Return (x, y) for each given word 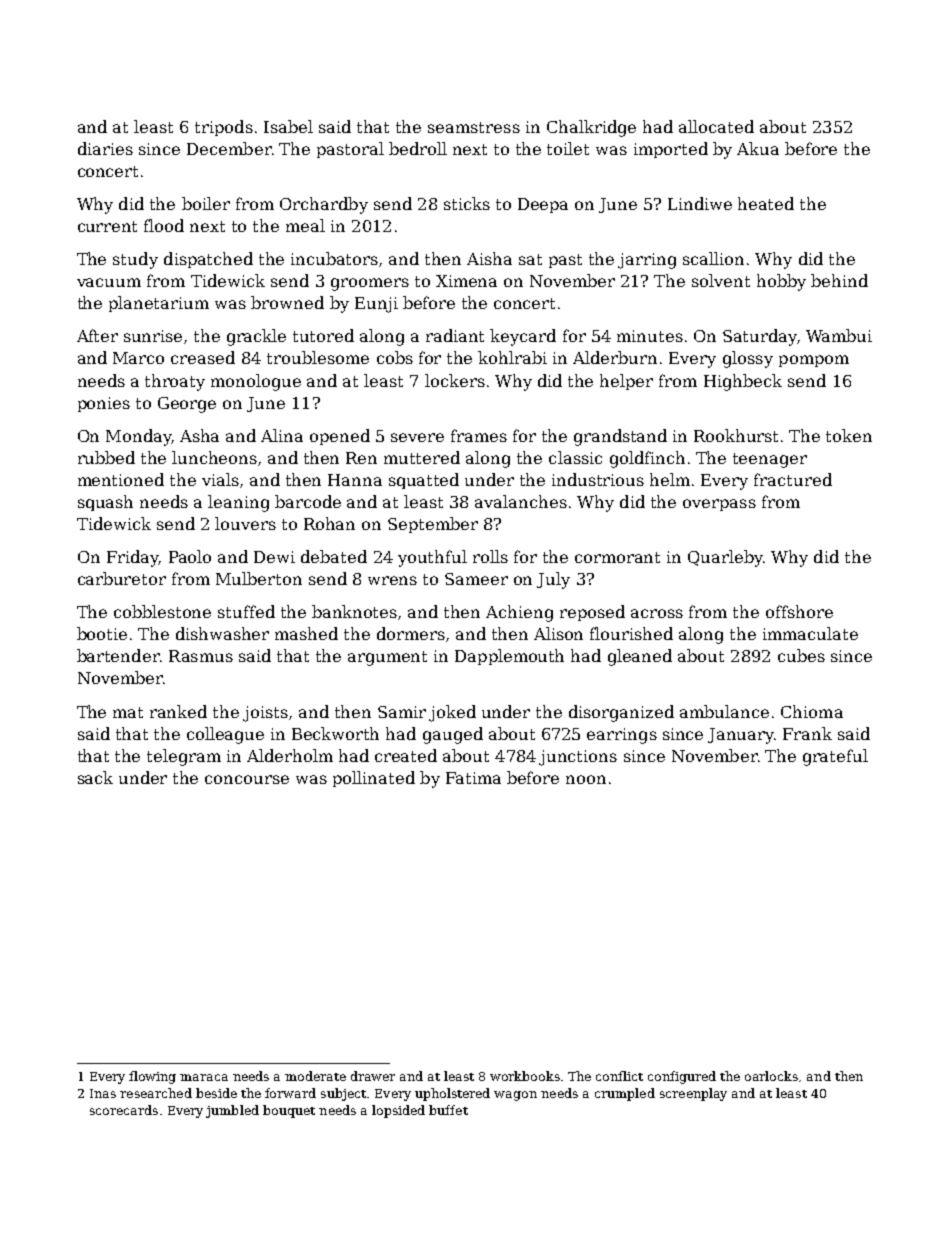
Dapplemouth (509, 657)
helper (626, 382)
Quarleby (725, 558)
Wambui (839, 335)
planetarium (159, 304)
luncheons (214, 457)
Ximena (466, 281)
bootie (102, 633)
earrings (622, 736)
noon (586, 779)
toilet (568, 148)
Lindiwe (700, 203)
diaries (105, 148)
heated (766, 203)
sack (95, 777)
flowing (152, 1077)
